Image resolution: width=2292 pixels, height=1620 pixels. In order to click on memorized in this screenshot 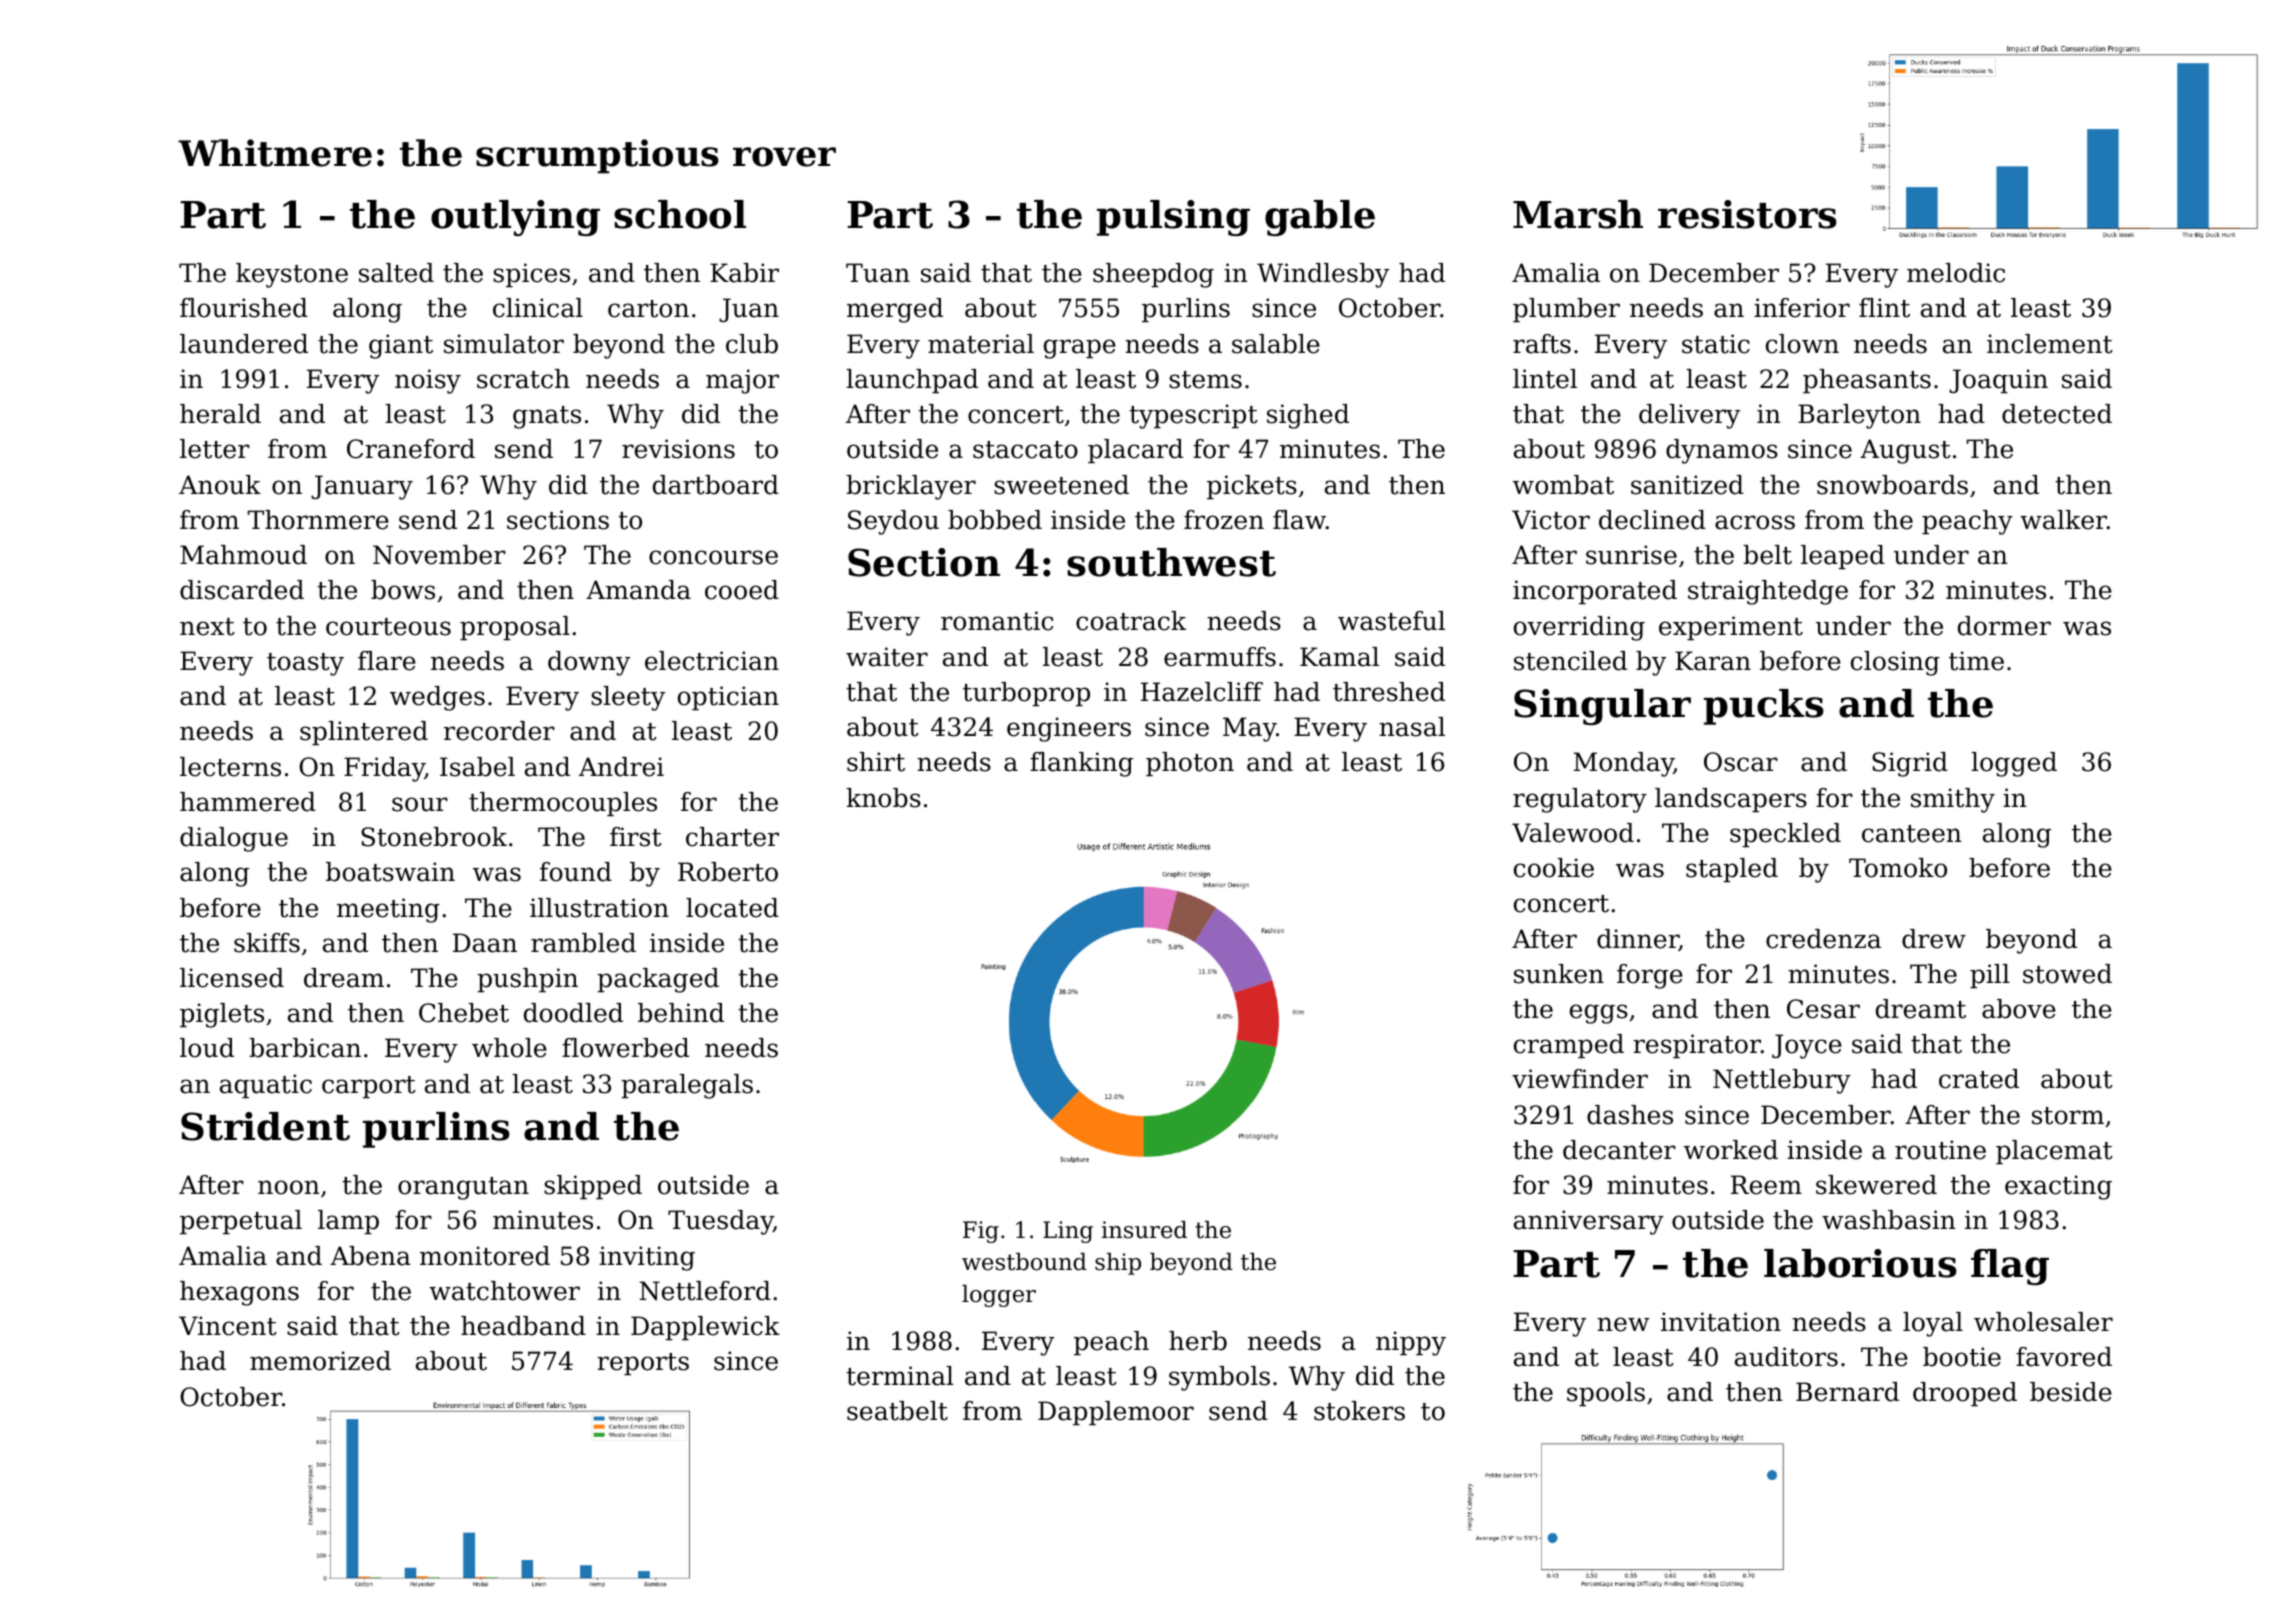, I will do `click(320, 1361)`.
